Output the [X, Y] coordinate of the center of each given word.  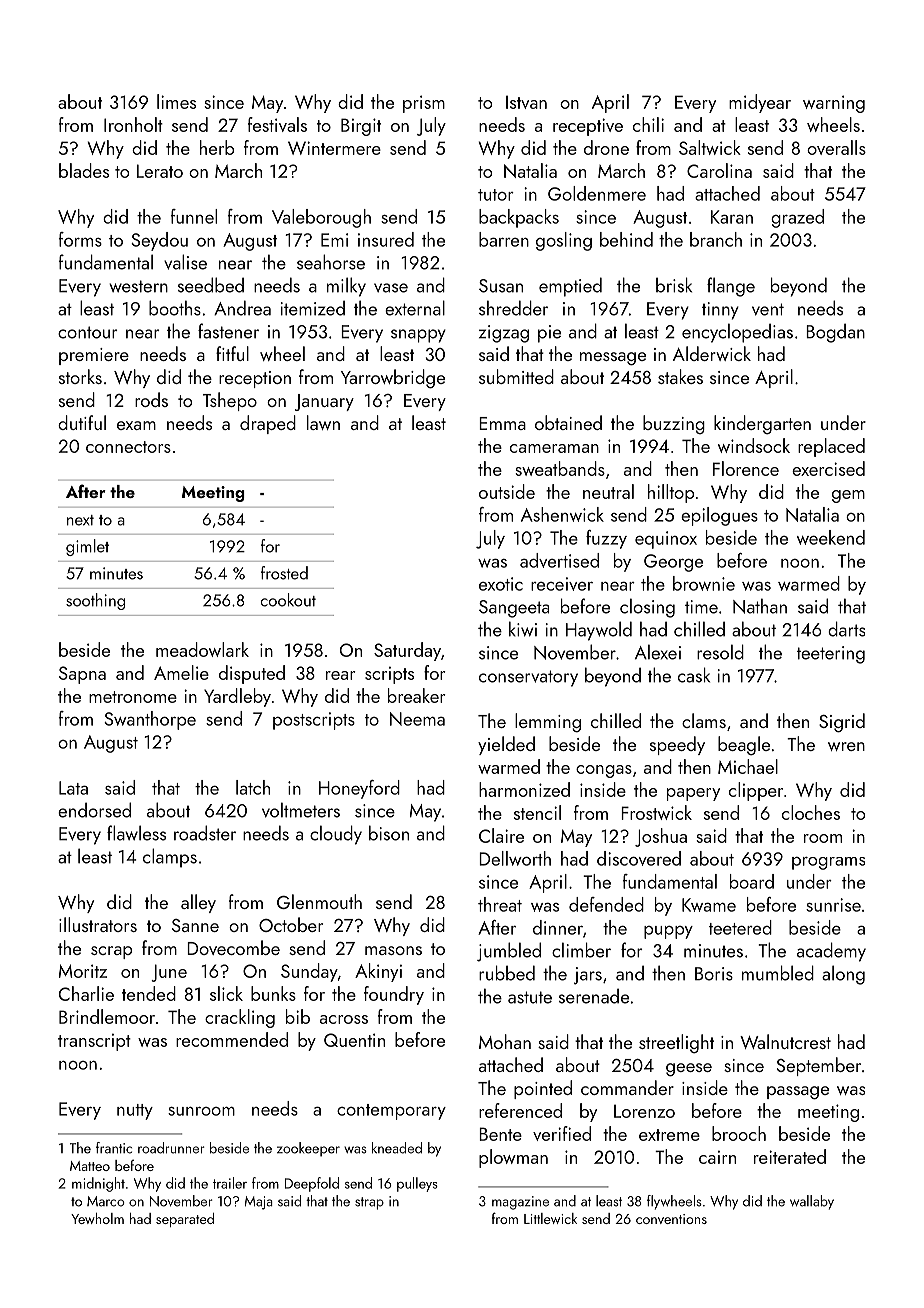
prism [424, 104]
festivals [277, 124]
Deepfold [312, 1184]
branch [716, 239]
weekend [831, 537]
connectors [128, 447]
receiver [562, 584]
